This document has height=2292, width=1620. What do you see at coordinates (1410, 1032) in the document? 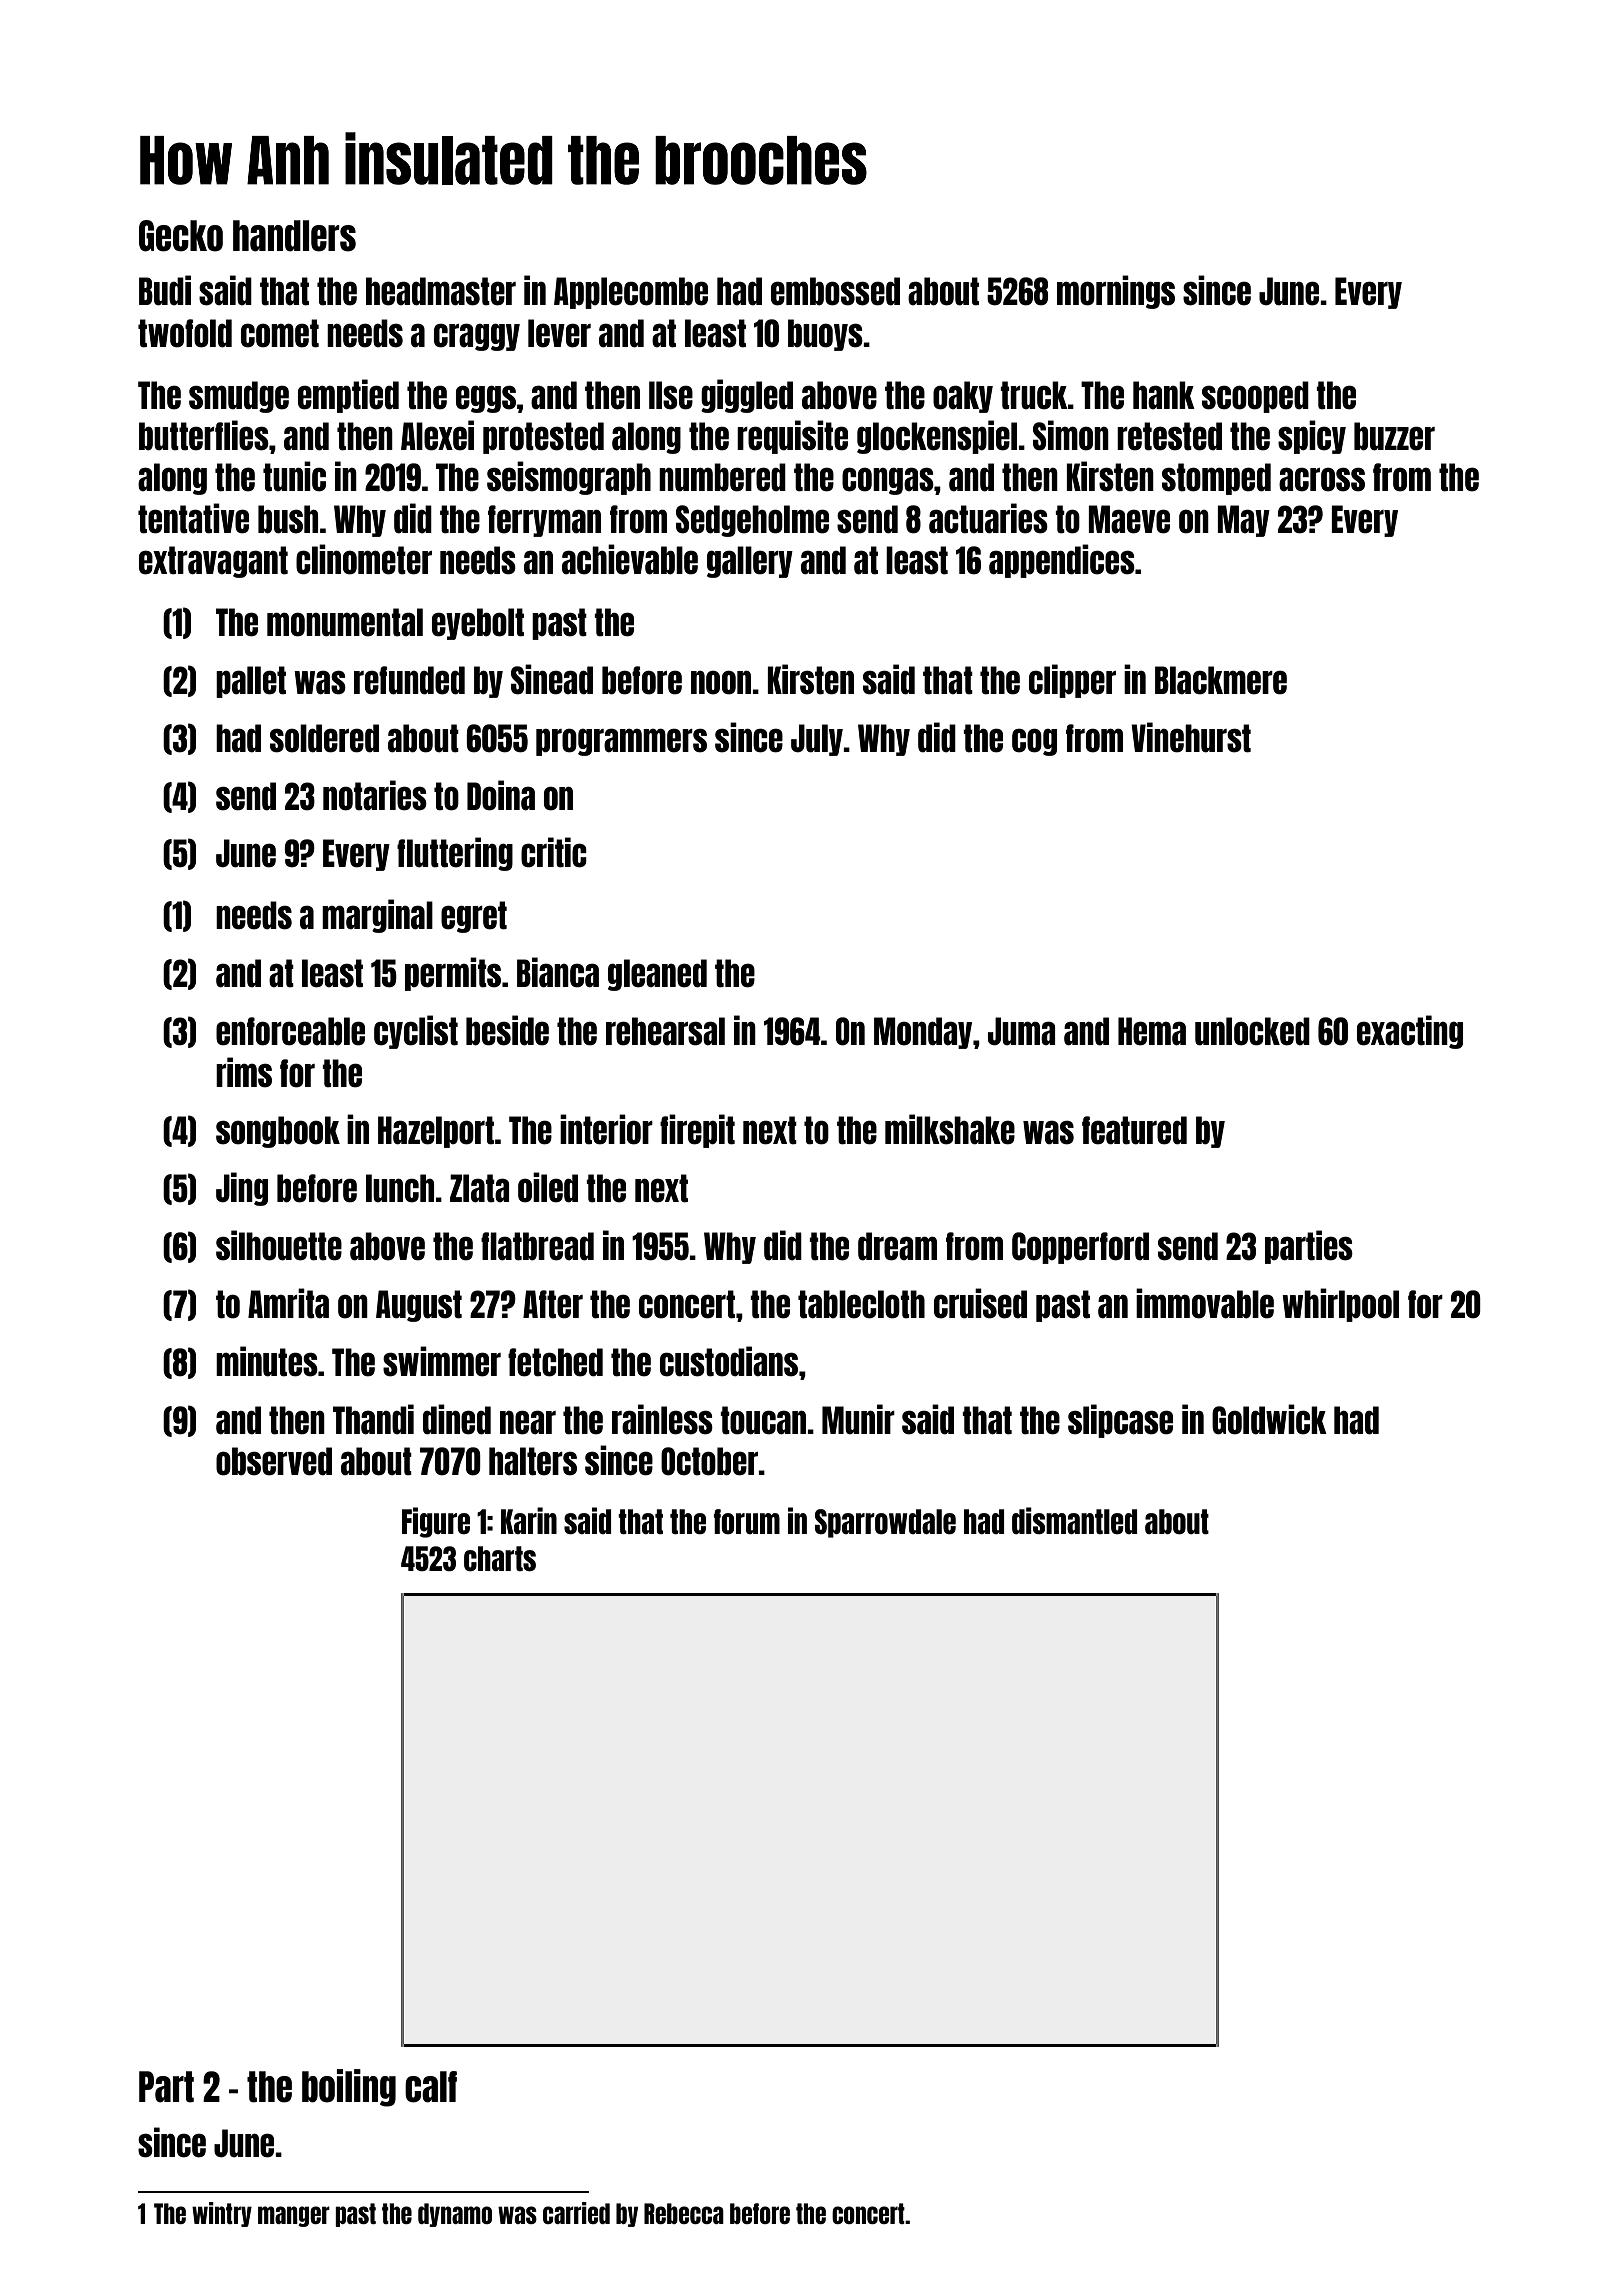
I see `exacting` at bounding box center [1410, 1032].
